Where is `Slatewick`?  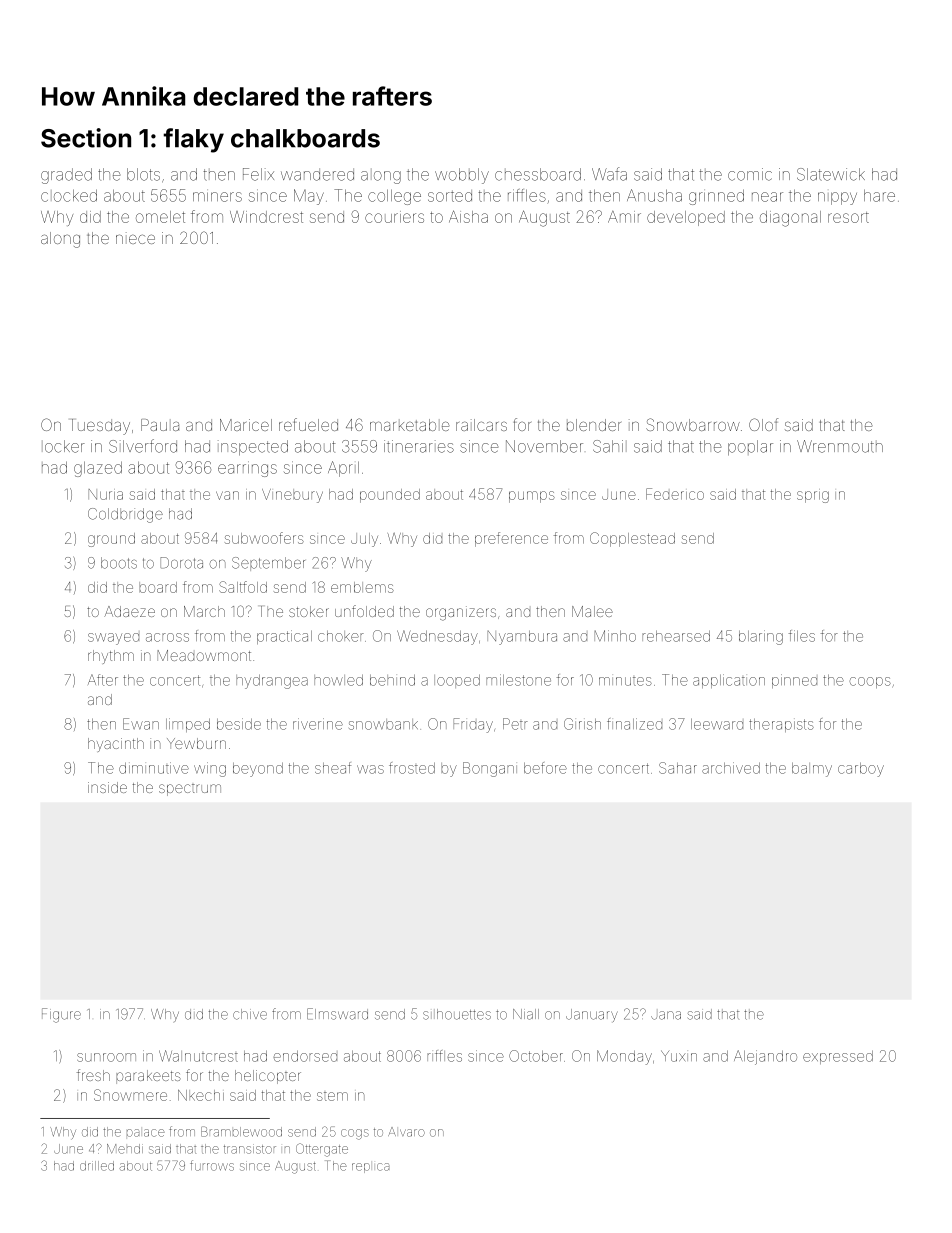
Slatewick is located at coordinates (831, 174).
